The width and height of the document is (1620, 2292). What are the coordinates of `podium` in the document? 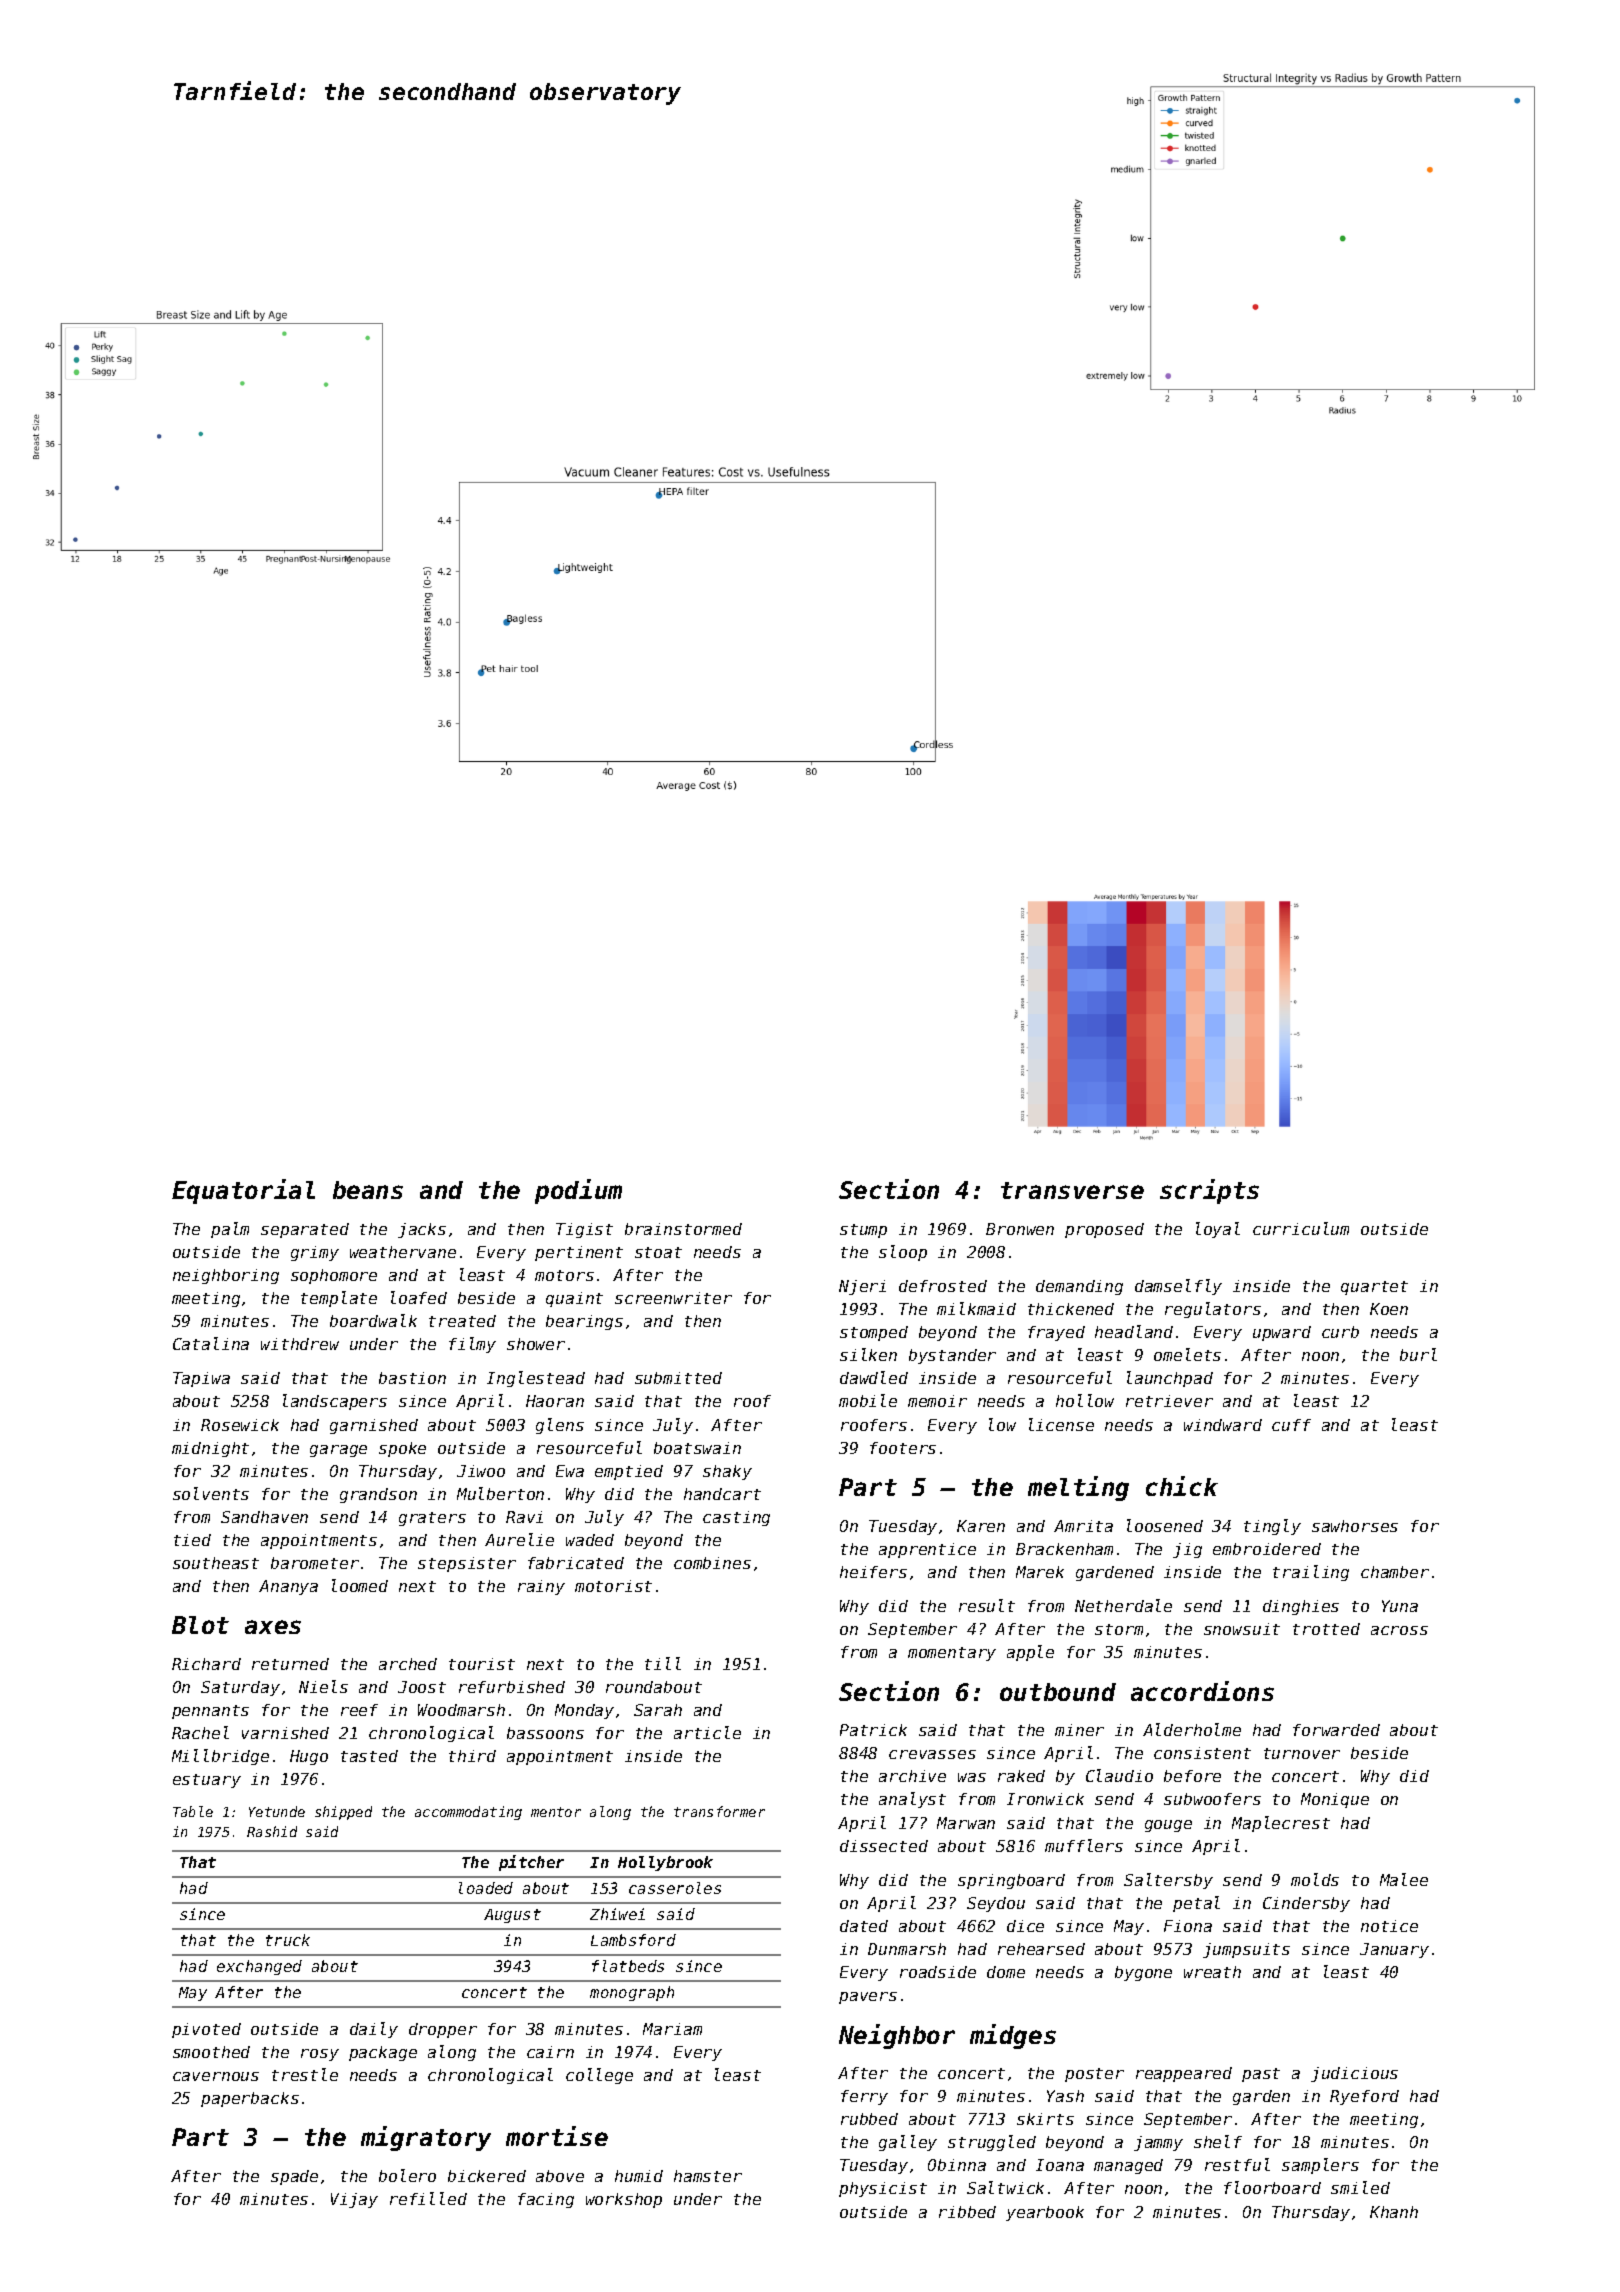 It's located at (578, 1191).
